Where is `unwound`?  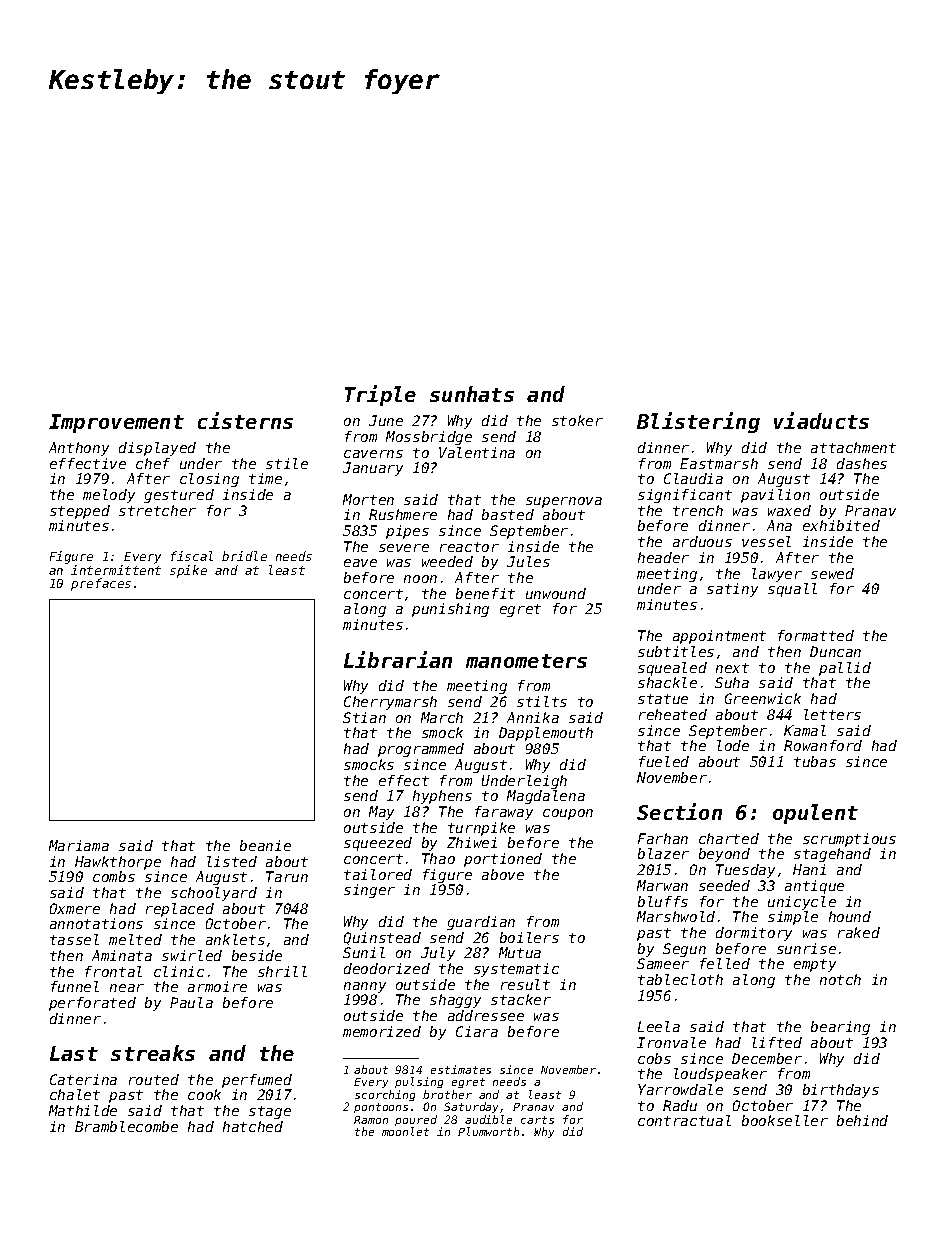
unwound is located at coordinates (556, 593).
